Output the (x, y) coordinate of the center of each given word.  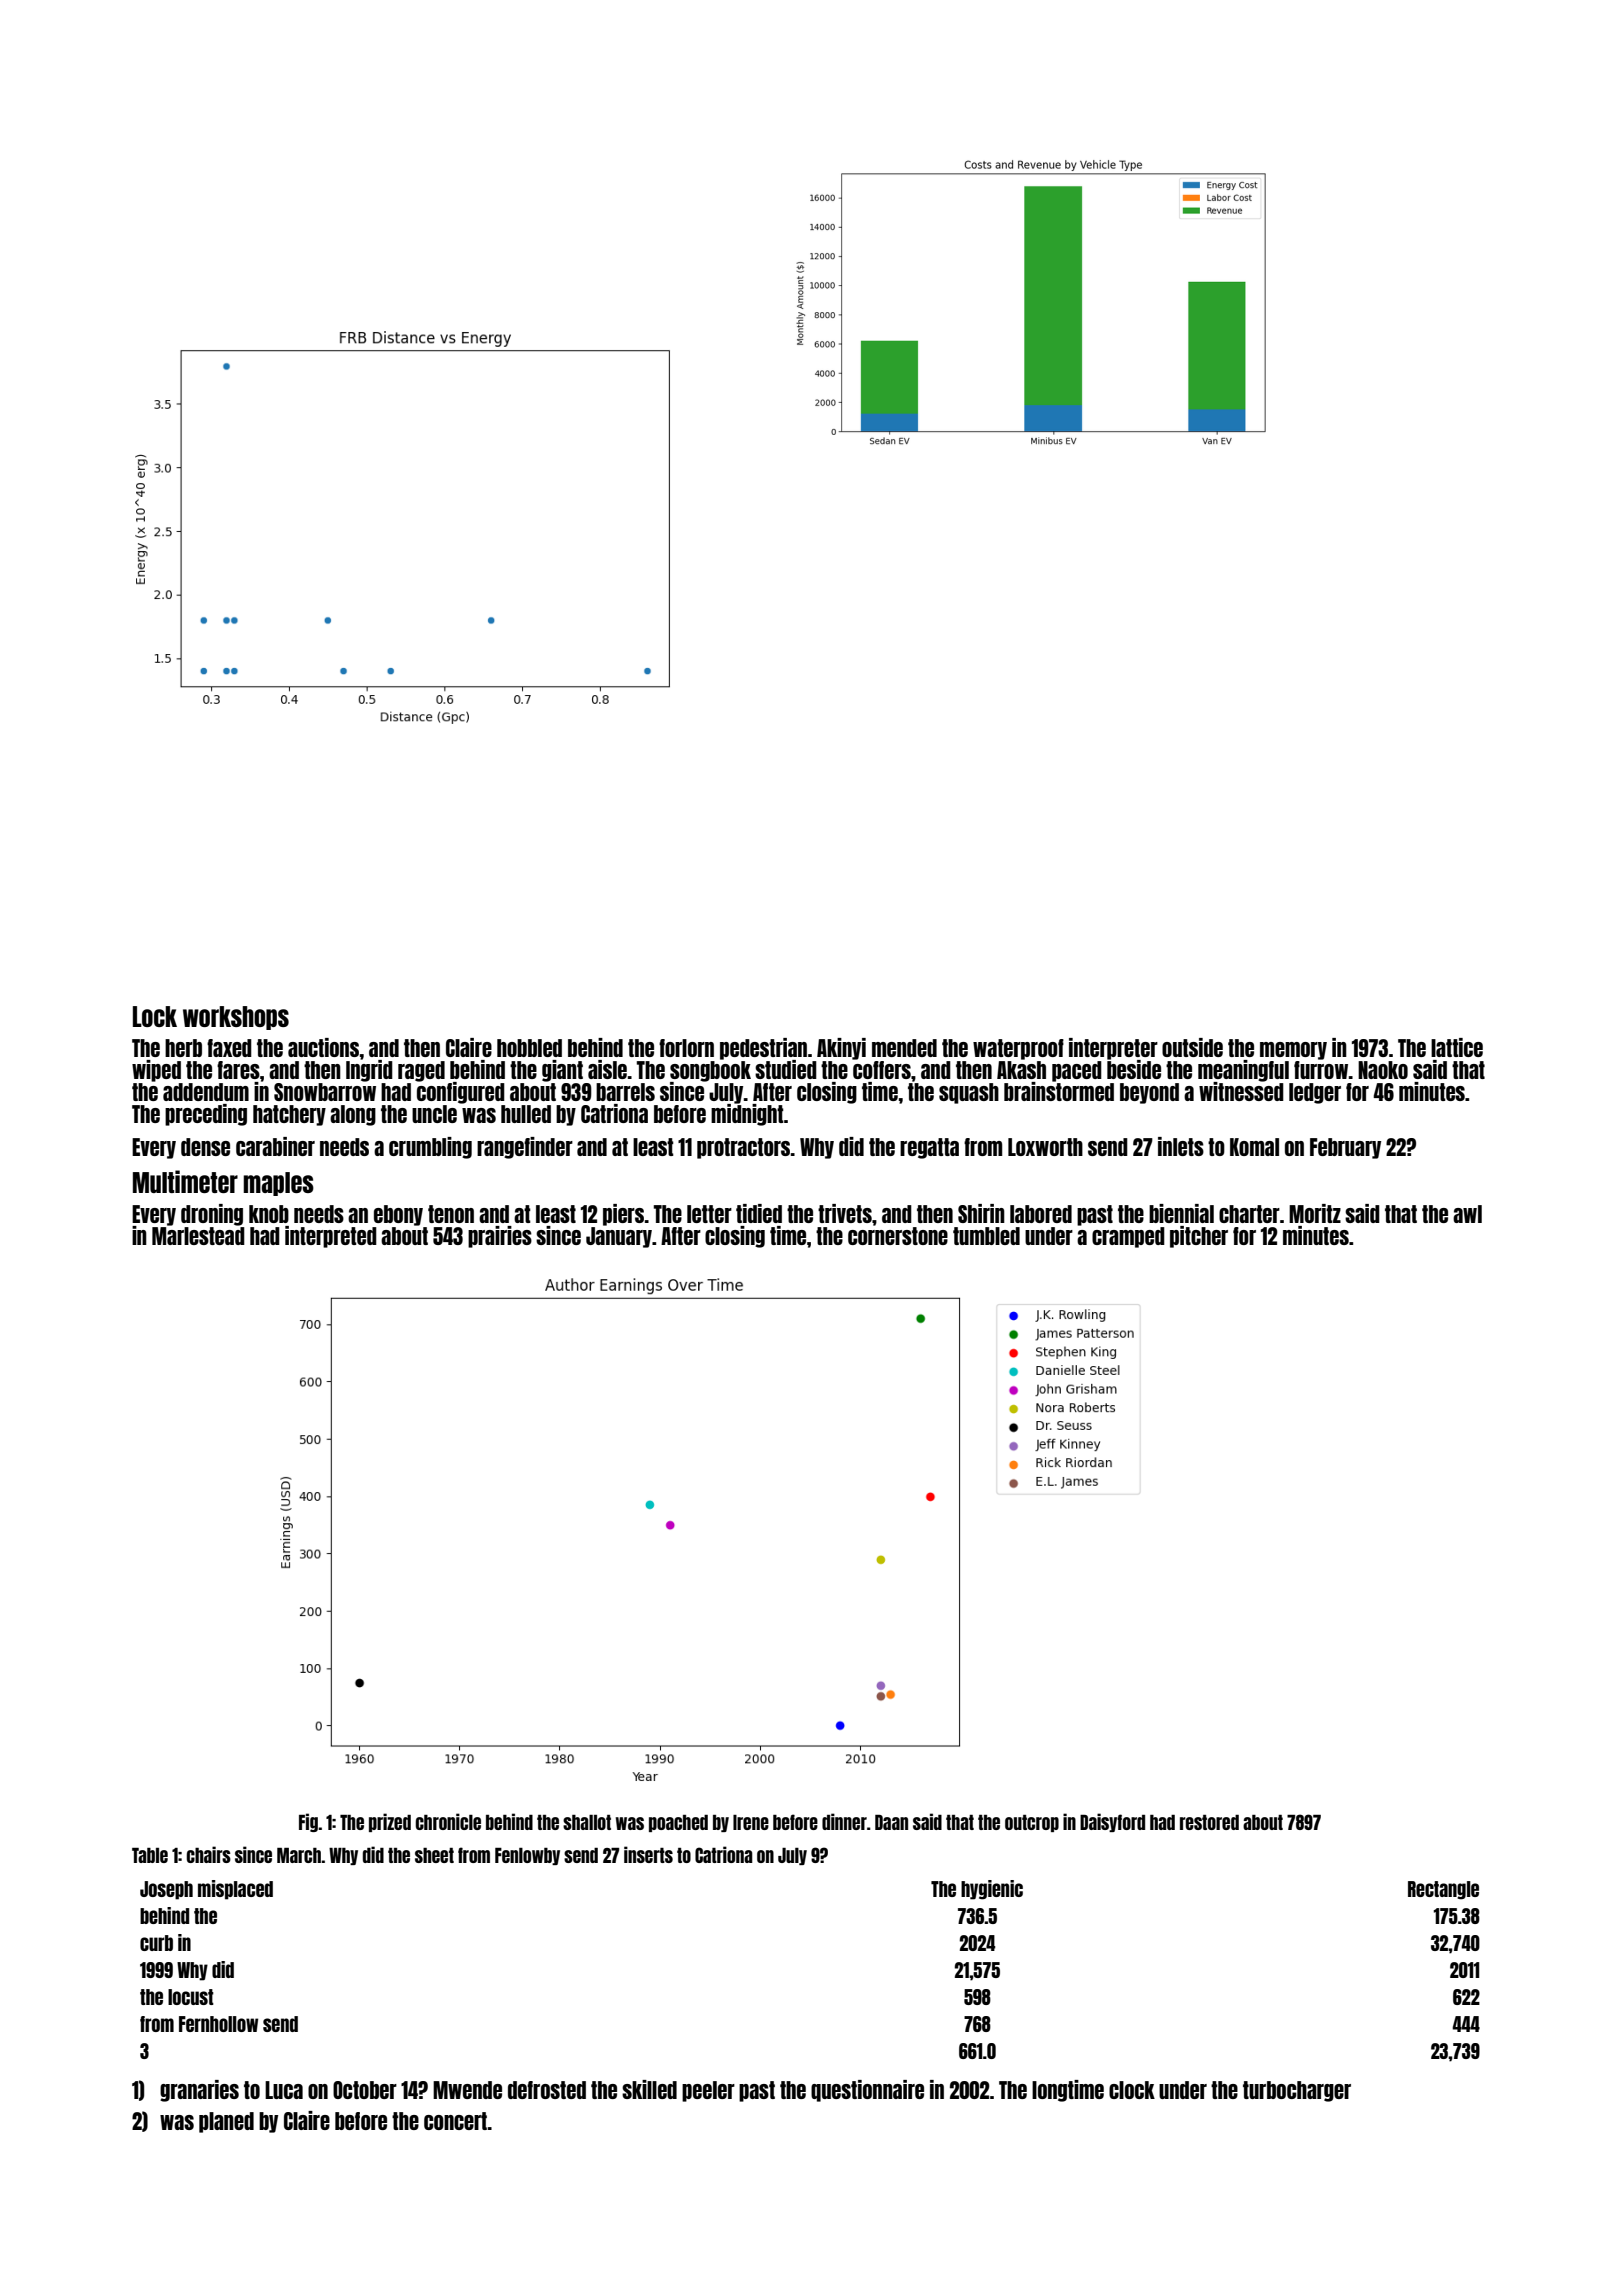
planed (226, 2122)
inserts (648, 1854)
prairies (500, 1237)
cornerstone (898, 1236)
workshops (236, 1018)
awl (1467, 1214)
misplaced (235, 1890)
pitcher (1199, 1237)
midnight (747, 1115)
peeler (708, 2091)
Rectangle (1443, 1890)
